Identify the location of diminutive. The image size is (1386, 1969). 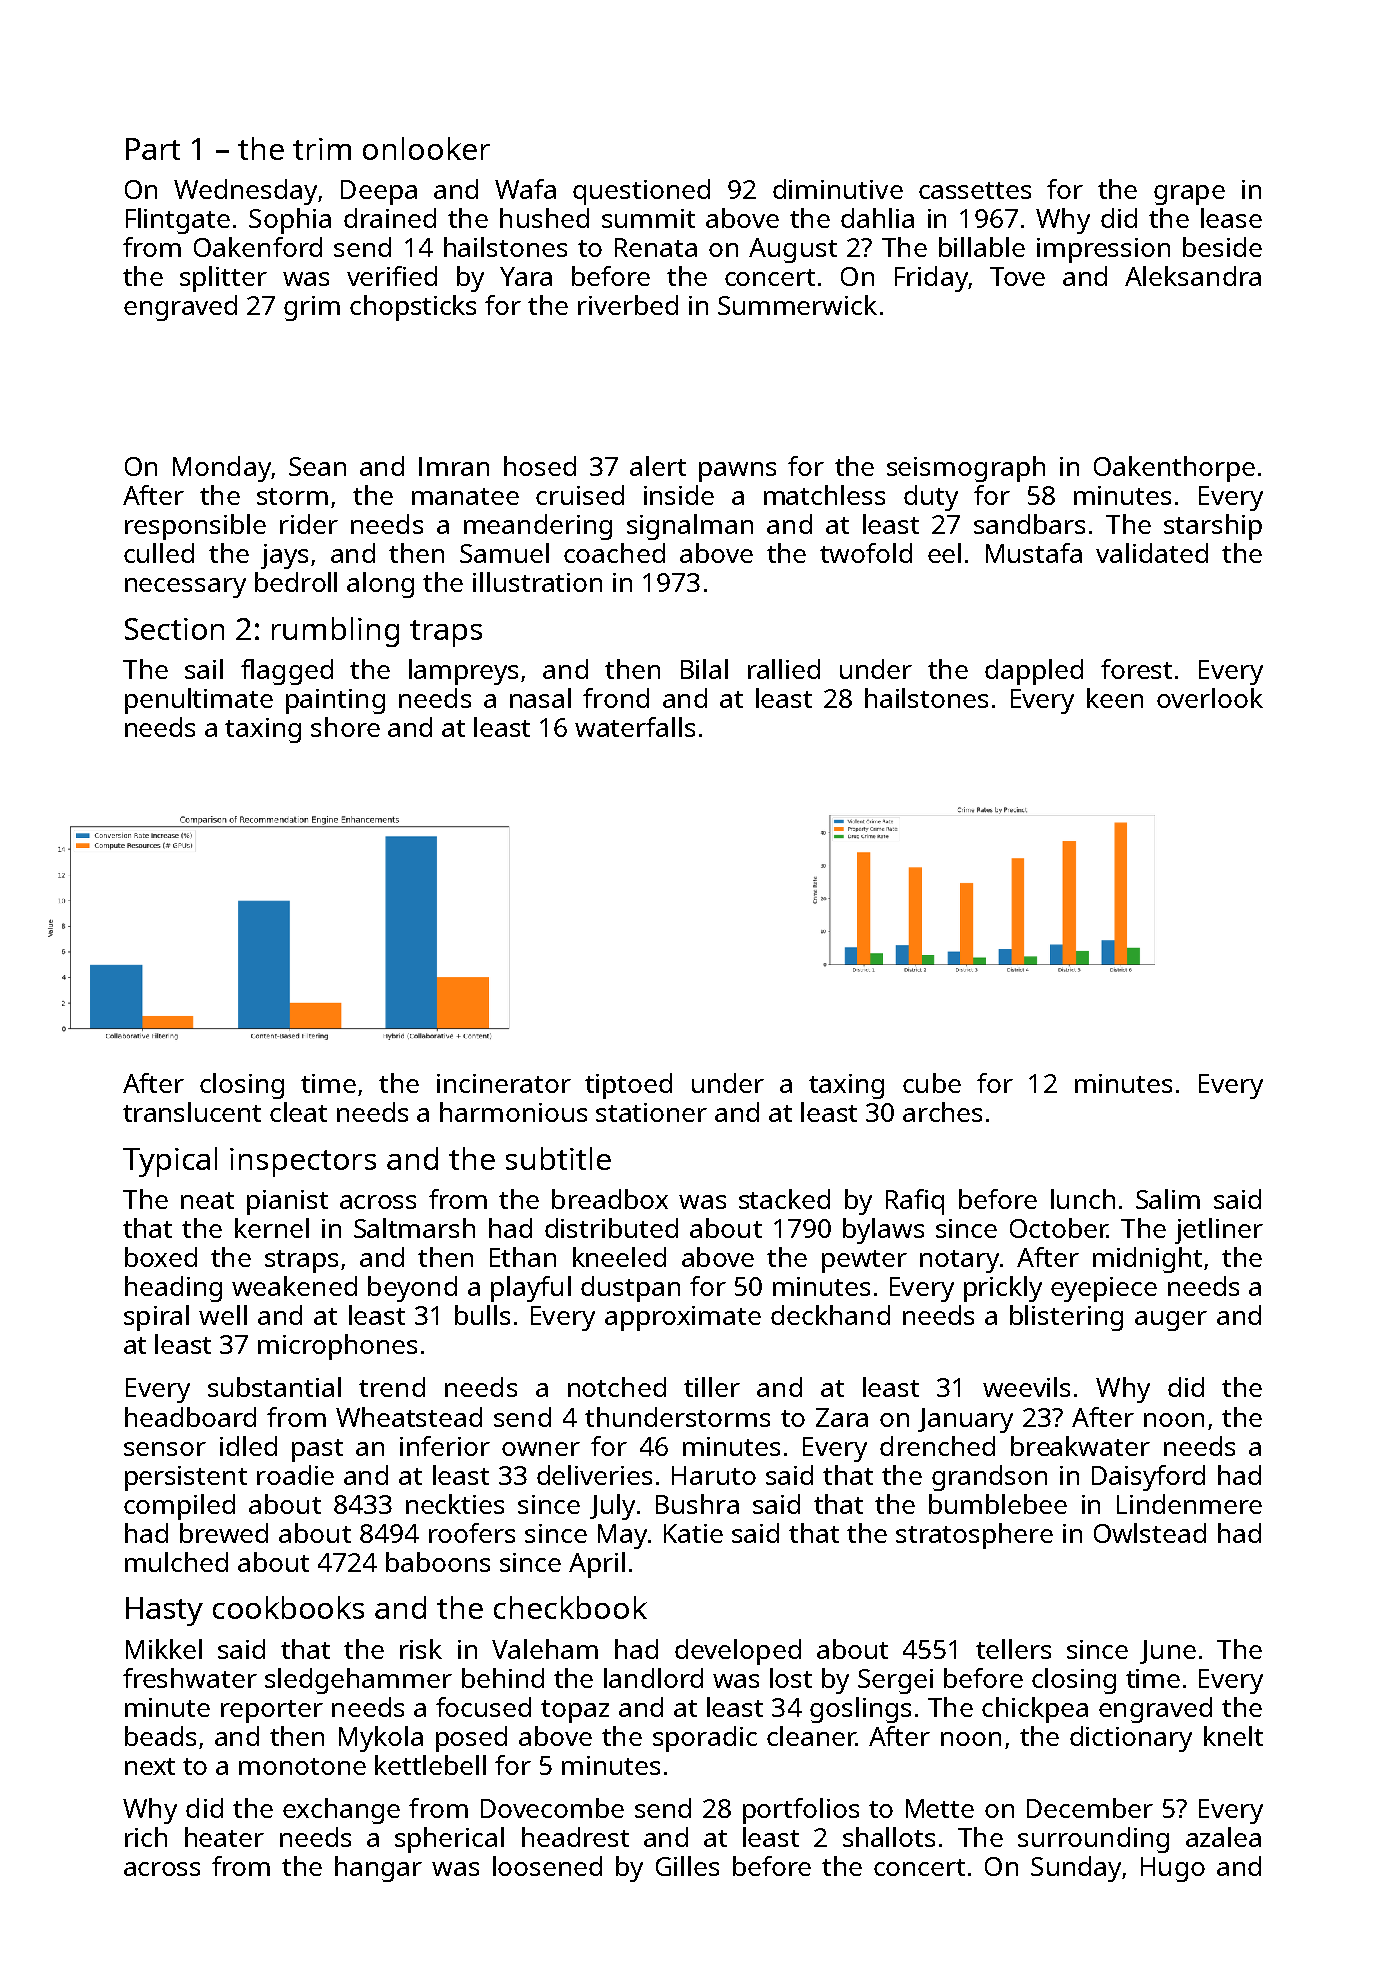
(838, 189).
